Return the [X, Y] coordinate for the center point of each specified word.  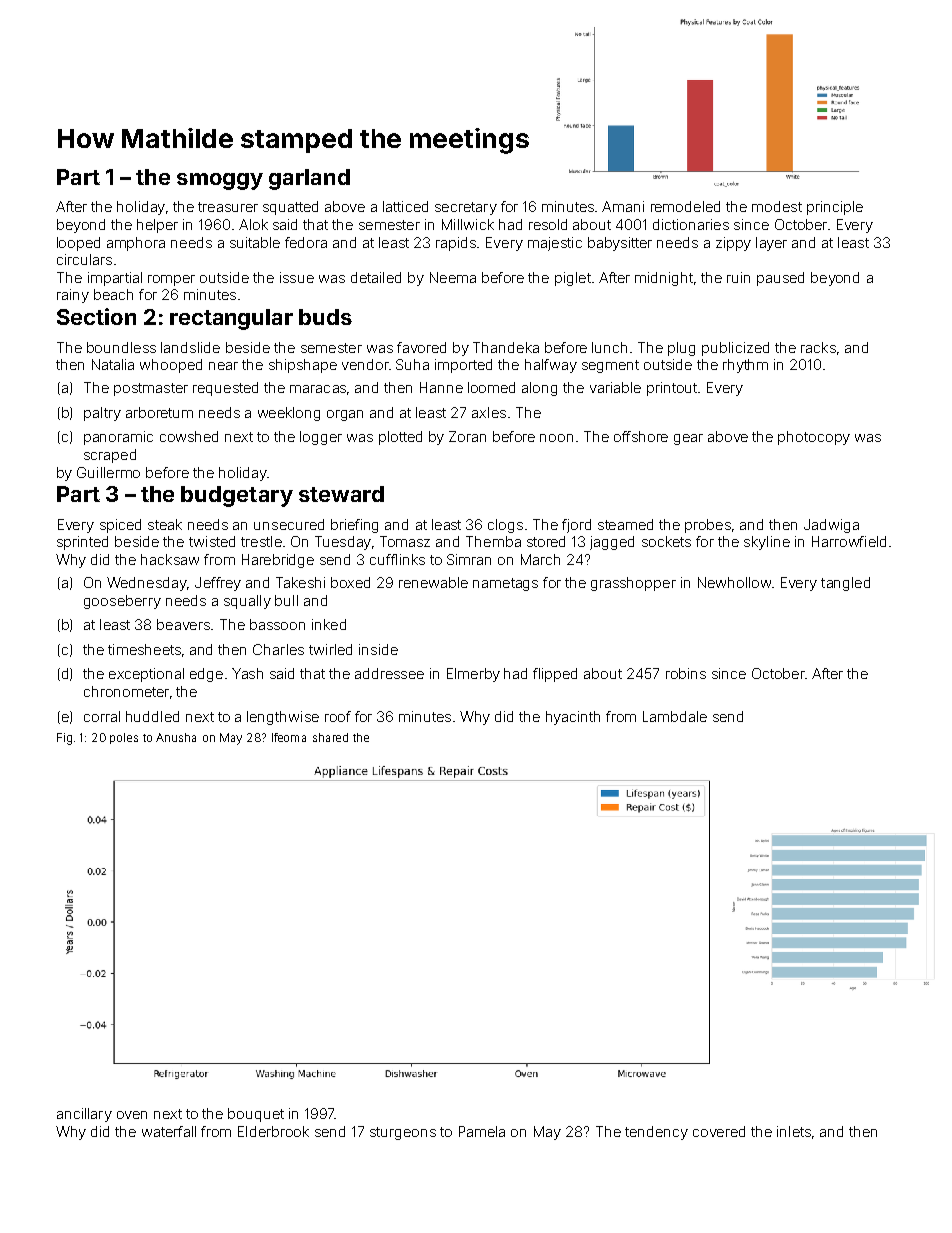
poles [124, 738]
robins [686, 673]
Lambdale [675, 716]
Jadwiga [831, 526]
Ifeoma [289, 737]
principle [835, 208]
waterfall [169, 1131]
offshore [641, 436]
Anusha [176, 737]
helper [157, 226]
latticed [405, 206]
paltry [102, 414]
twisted [212, 541]
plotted [400, 438]
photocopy [814, 438]
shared [330, 737]
